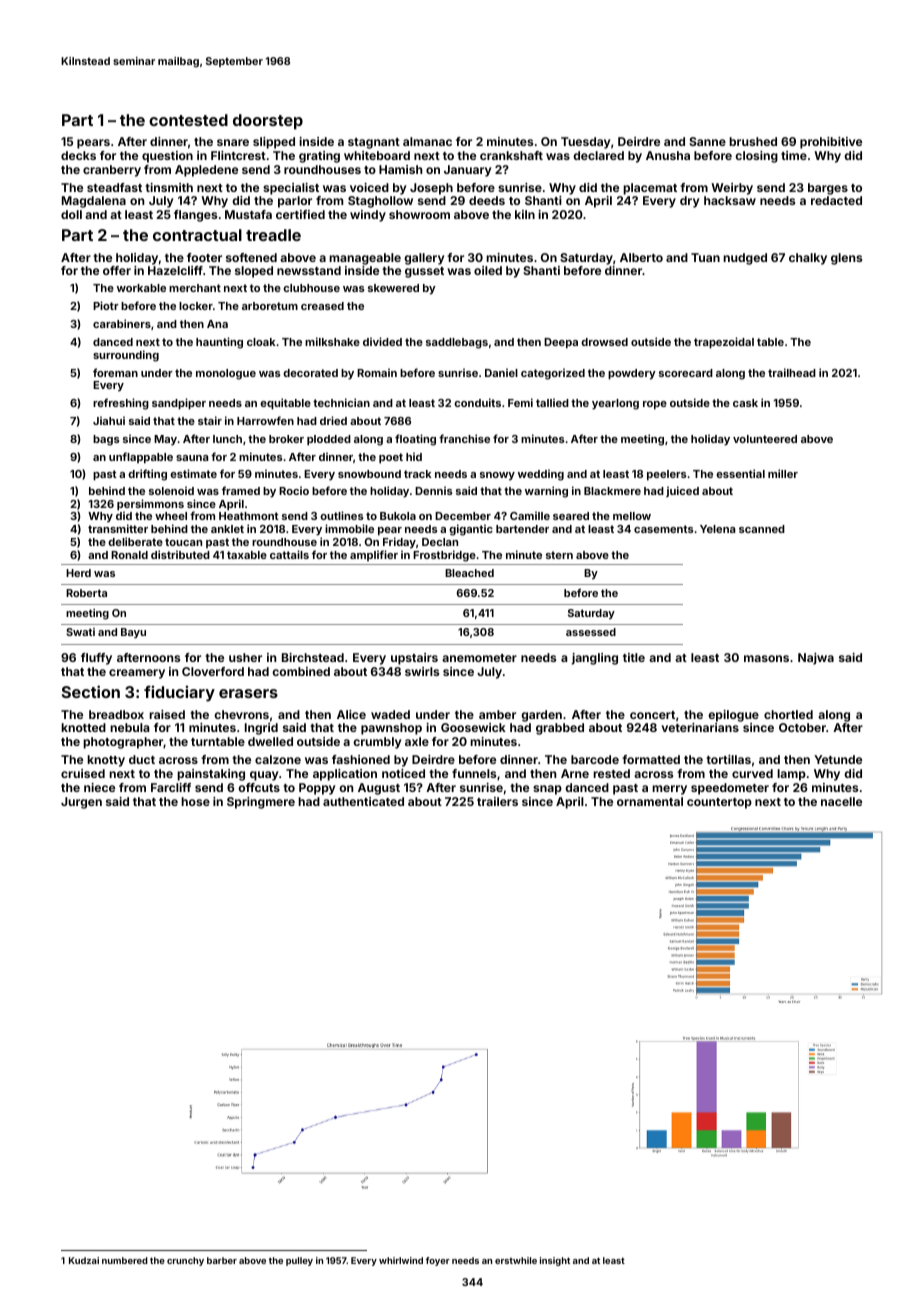  Describe the element at coordinates (245, 657) in the screenshot. I see `usher` at that location.
